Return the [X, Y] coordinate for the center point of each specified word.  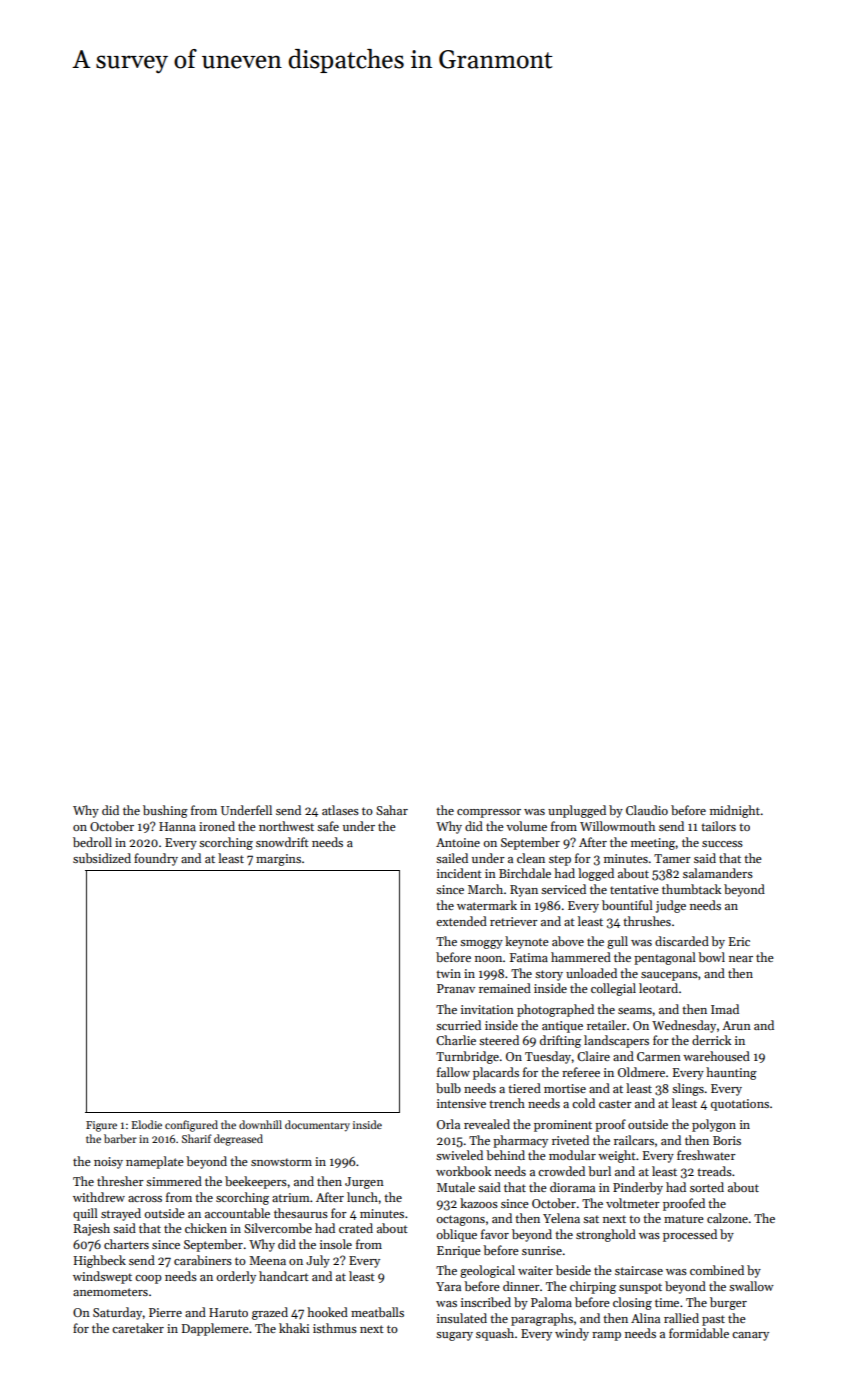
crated [356, 1228]
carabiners [203, 1260]
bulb [448, 1088]
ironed [217, 826]
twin [448, 973]
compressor [489, 813]
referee [581, 1072]
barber [120, 1138]
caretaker [138, 1328]
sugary [454, 1336]
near [741, 959]
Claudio [647, 810]
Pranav [456, 988]
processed [690, 1235]
